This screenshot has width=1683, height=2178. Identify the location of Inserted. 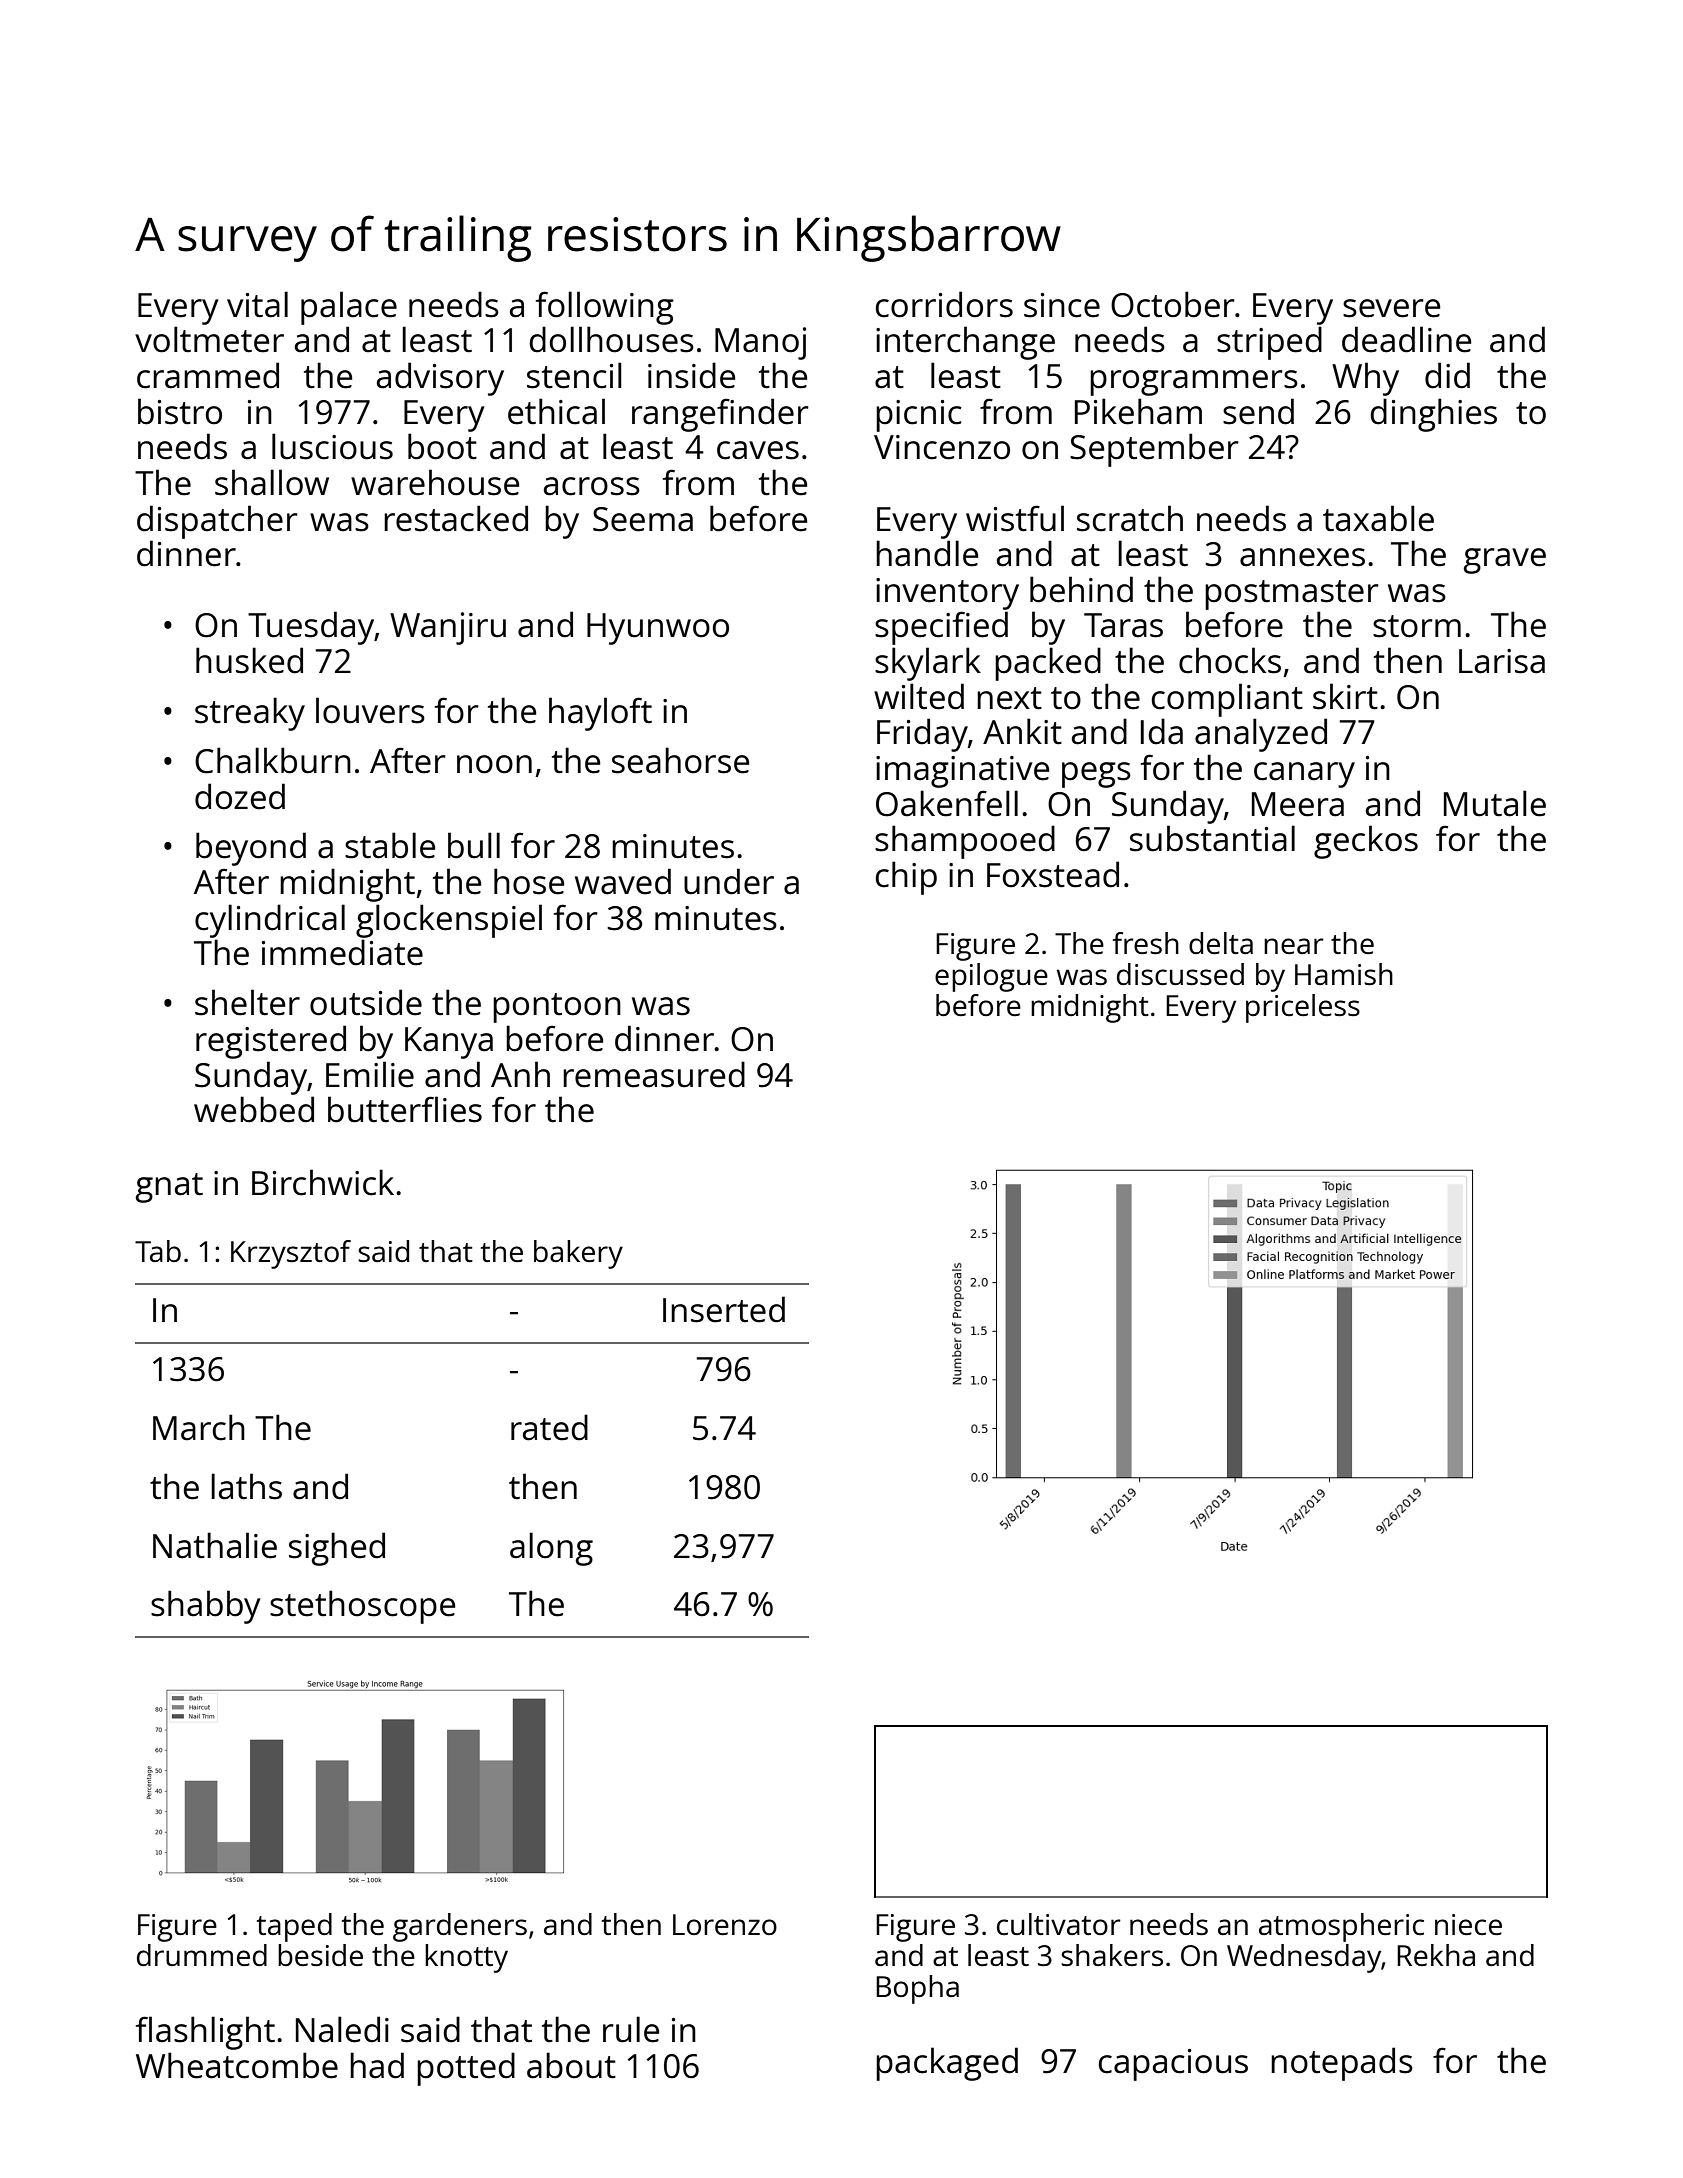
(724, 1309).
